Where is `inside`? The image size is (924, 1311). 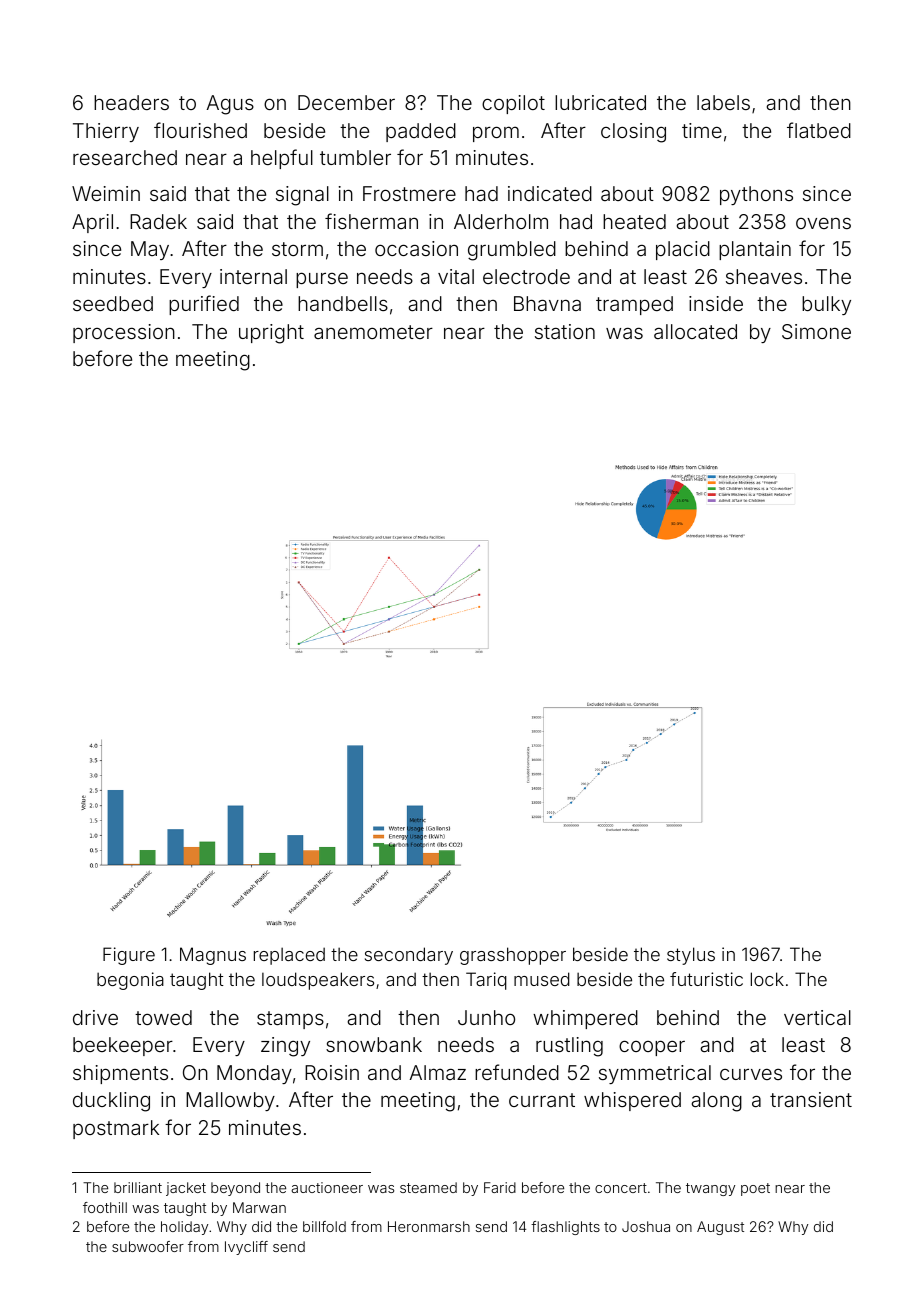 inside is located at coordinates (716, 303).
